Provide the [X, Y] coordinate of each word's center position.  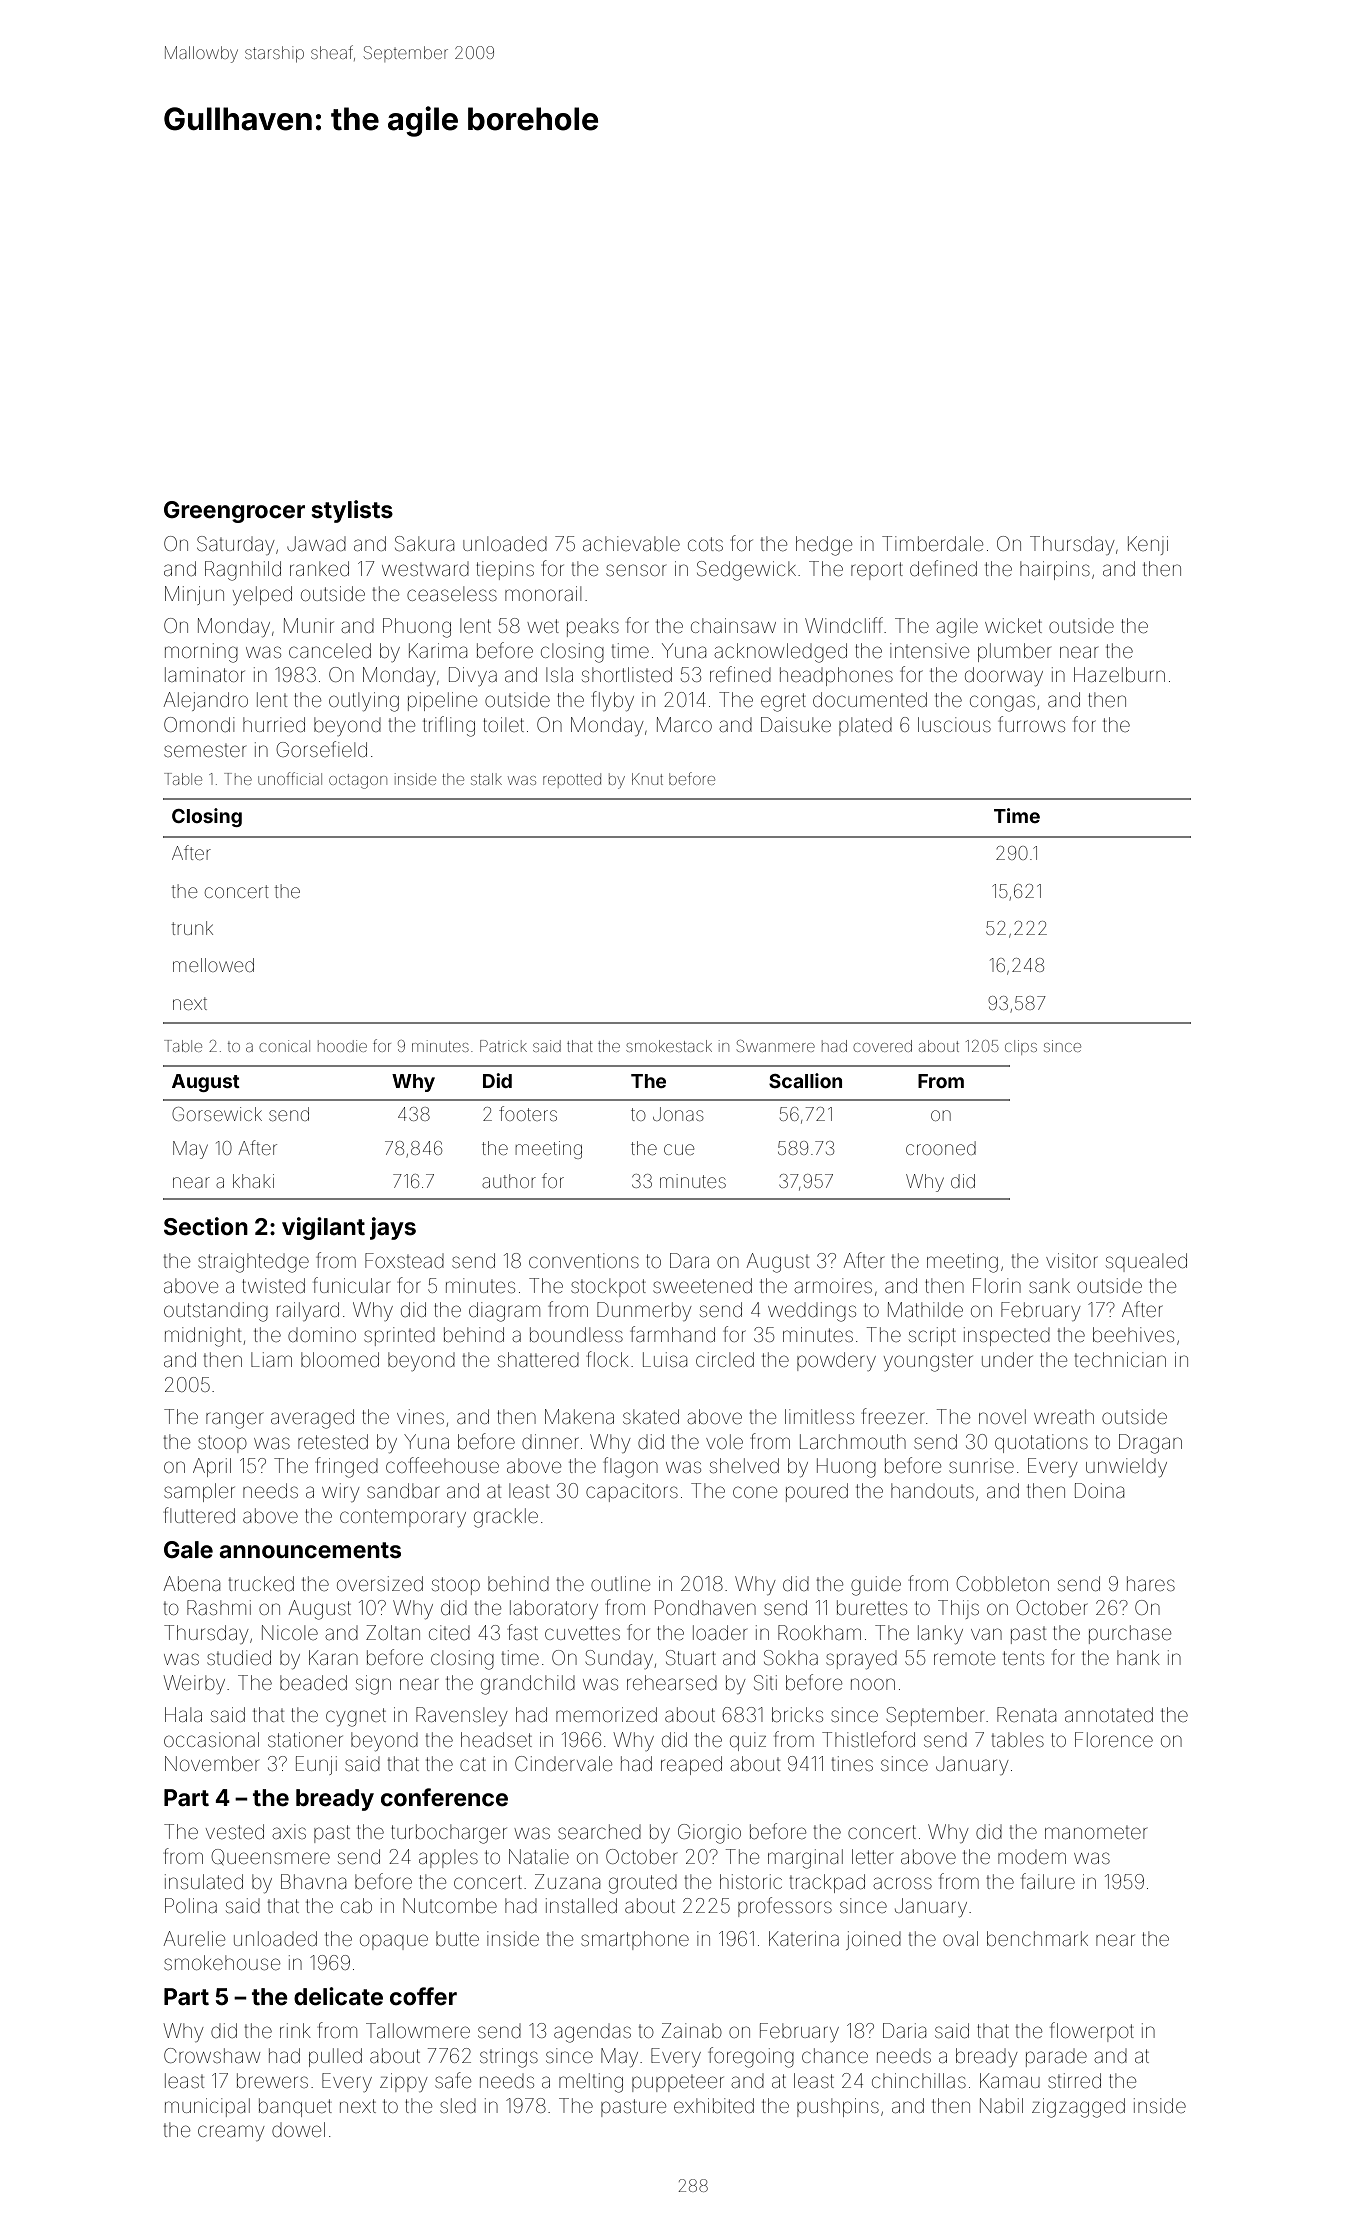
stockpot [608, 1287]
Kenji [1148, 545]
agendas [592, 2033]
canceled [330, 650]
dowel [298, 2129]
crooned [941, 1148]
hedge [824, 546]
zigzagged [1078, 2108]
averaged [312, 1419]
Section [206, 1226]
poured [817, 1492]
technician [1120, 1359]
